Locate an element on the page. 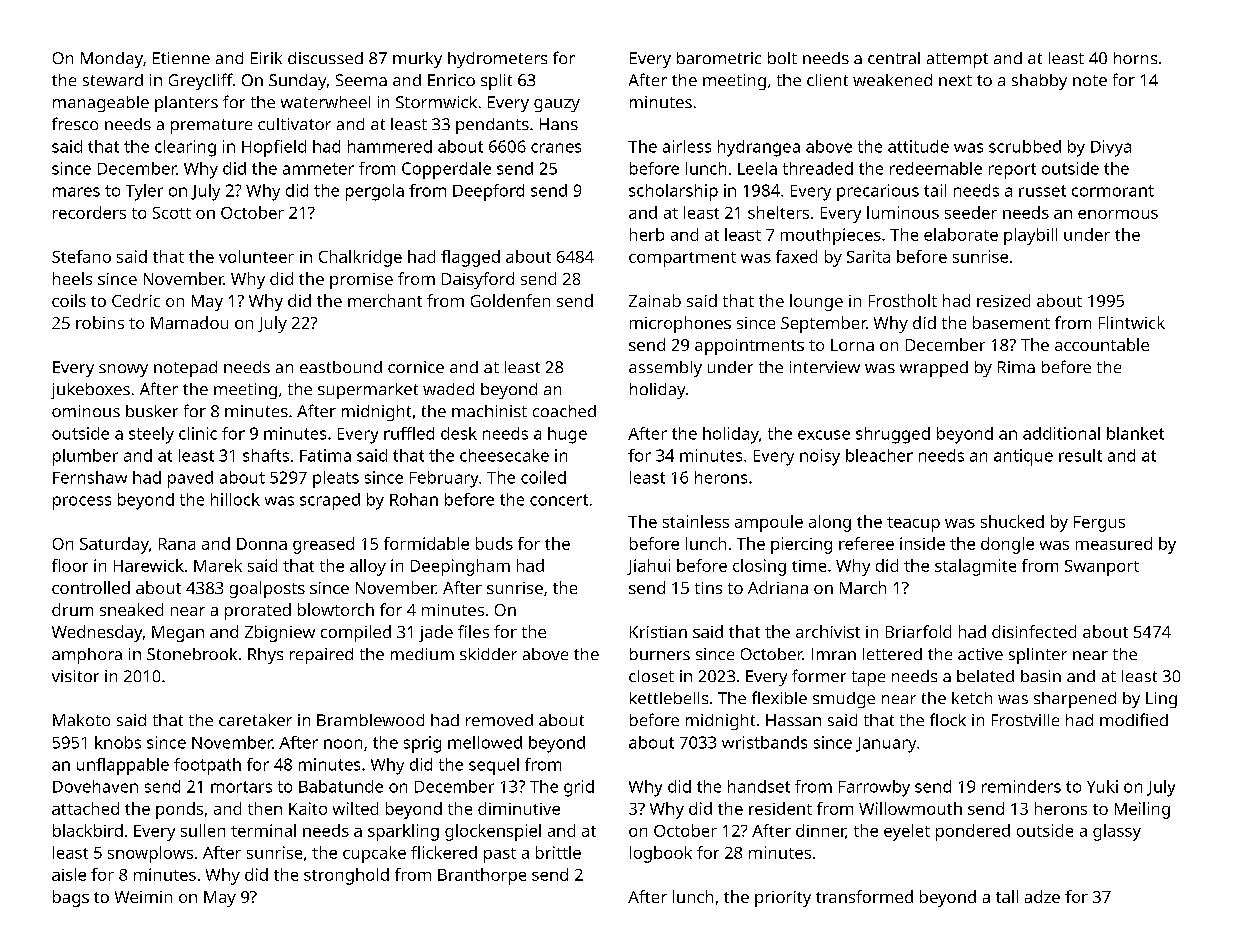  Saturday is located at coordinates (114, 545).
